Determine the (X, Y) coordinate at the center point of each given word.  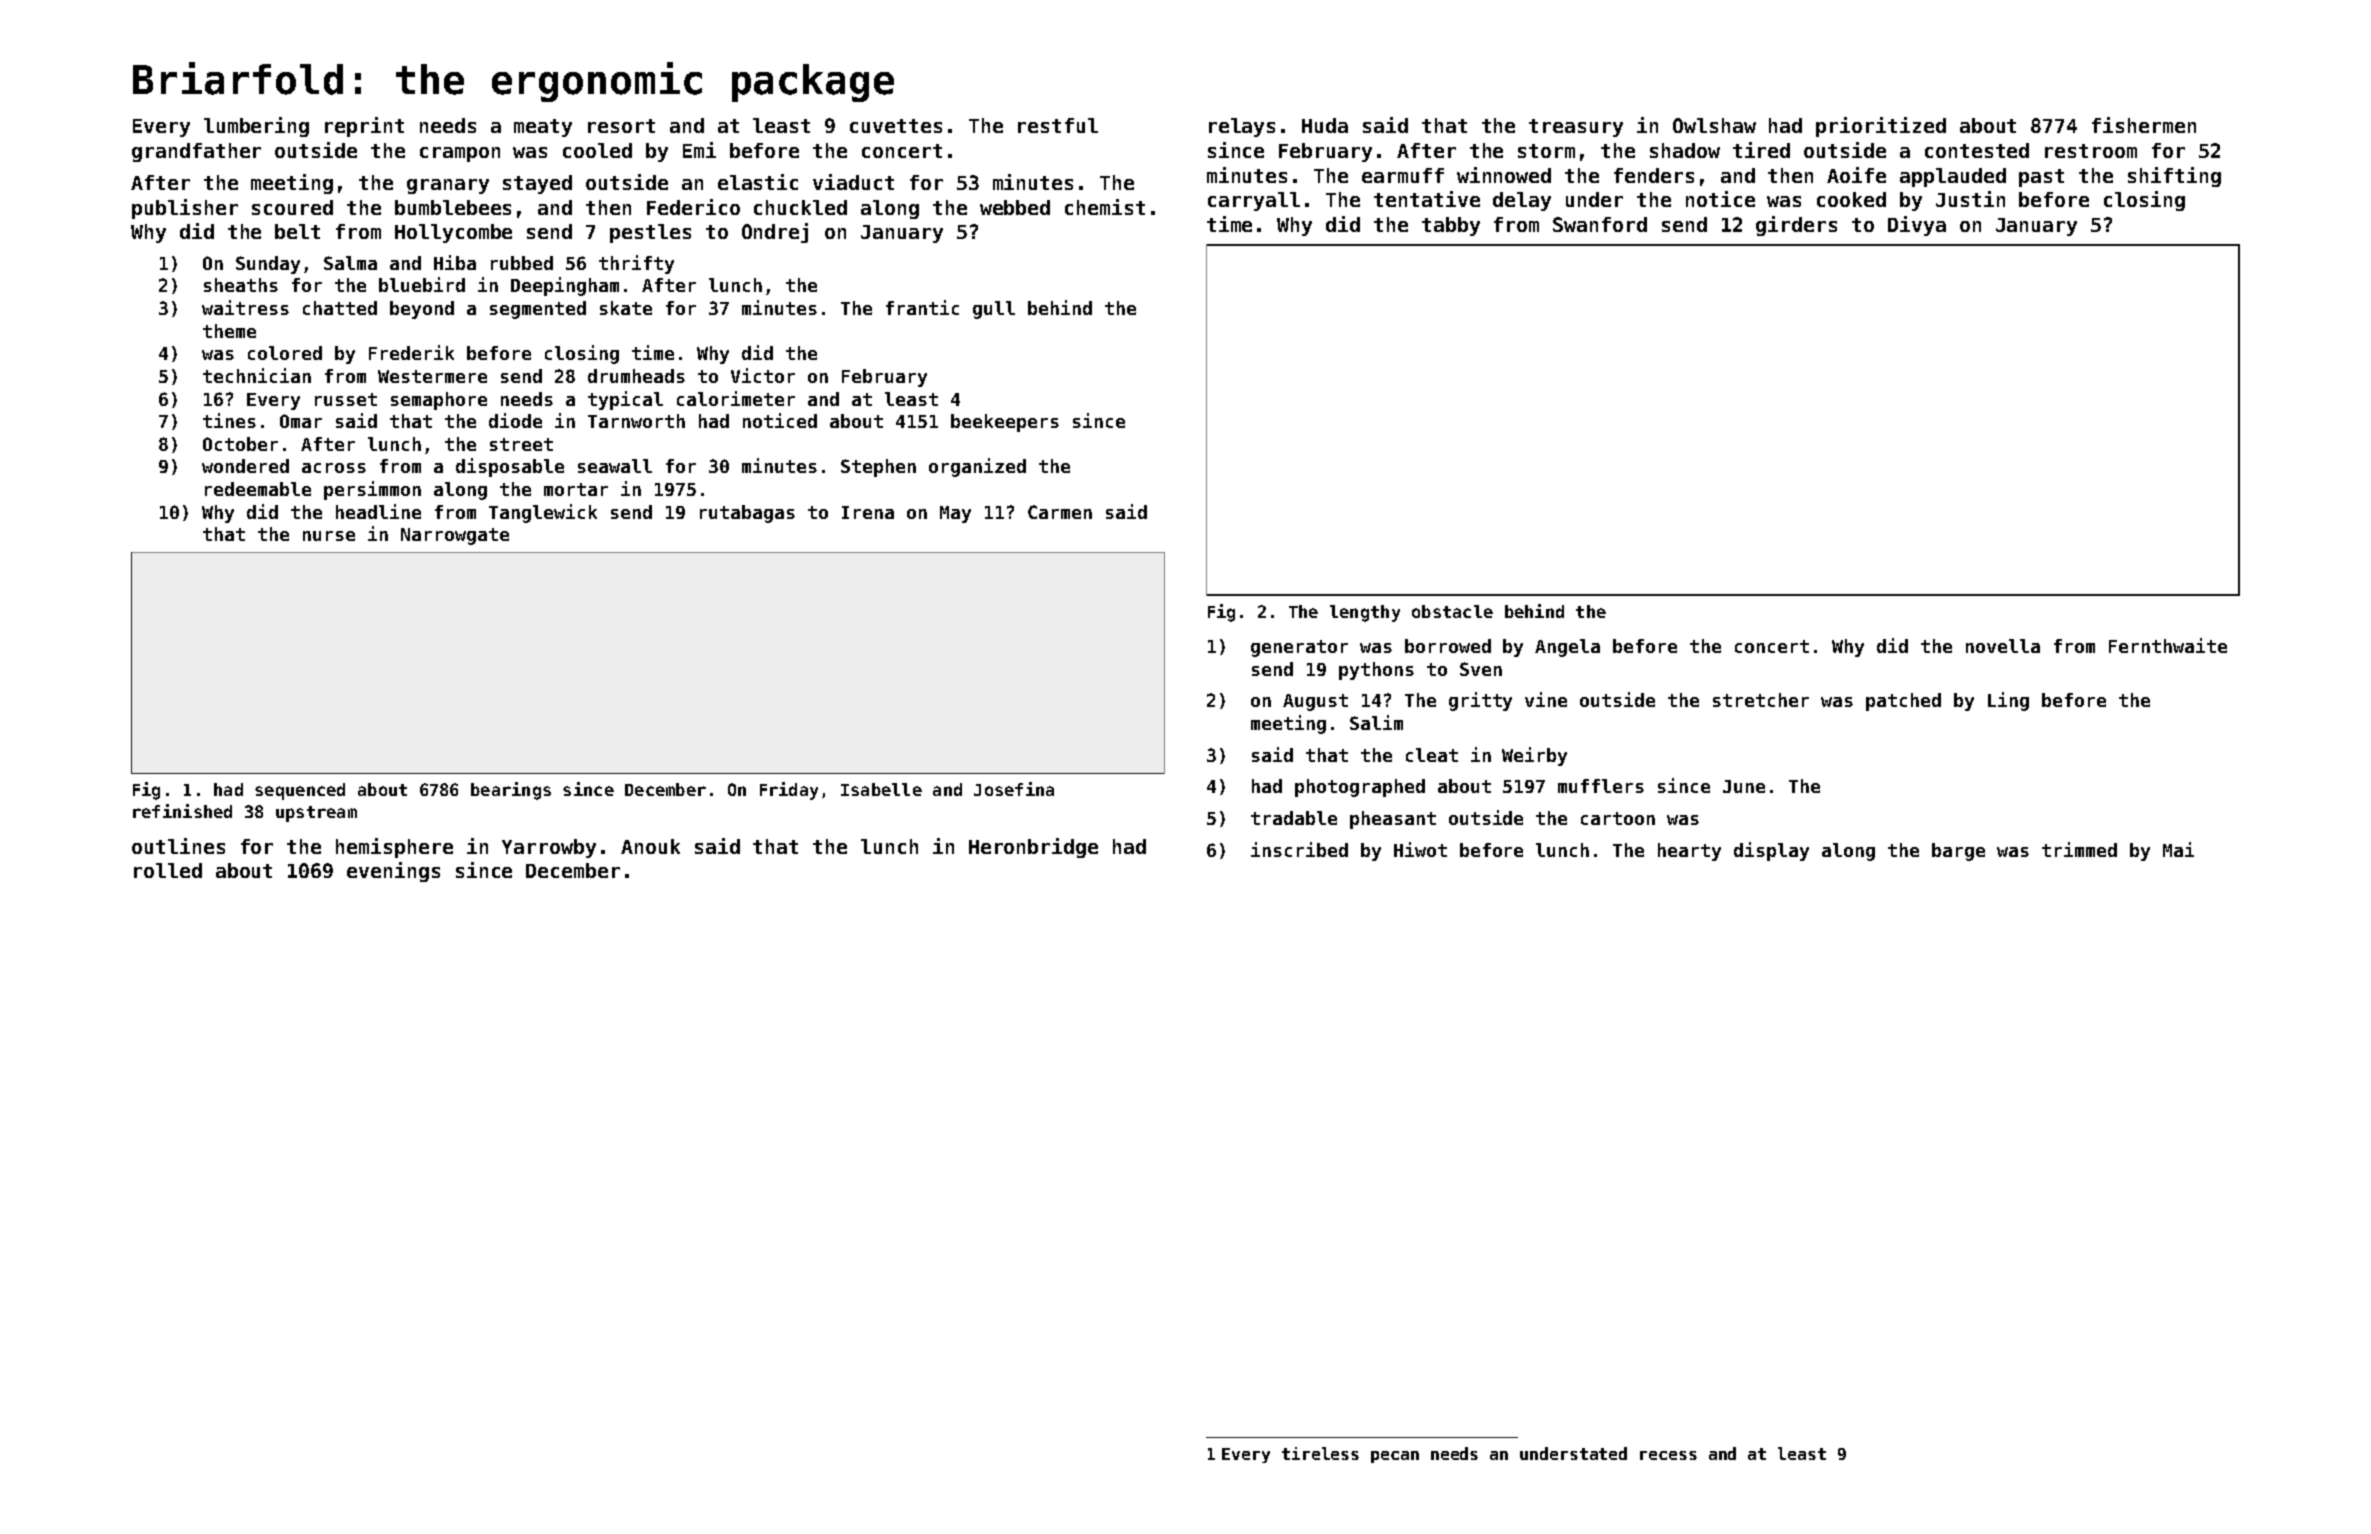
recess (1668, 1455)
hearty (1689, 852)
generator (1299, 648)
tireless (1320, 1453)
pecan (1395, 1457)
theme (229, 331)
